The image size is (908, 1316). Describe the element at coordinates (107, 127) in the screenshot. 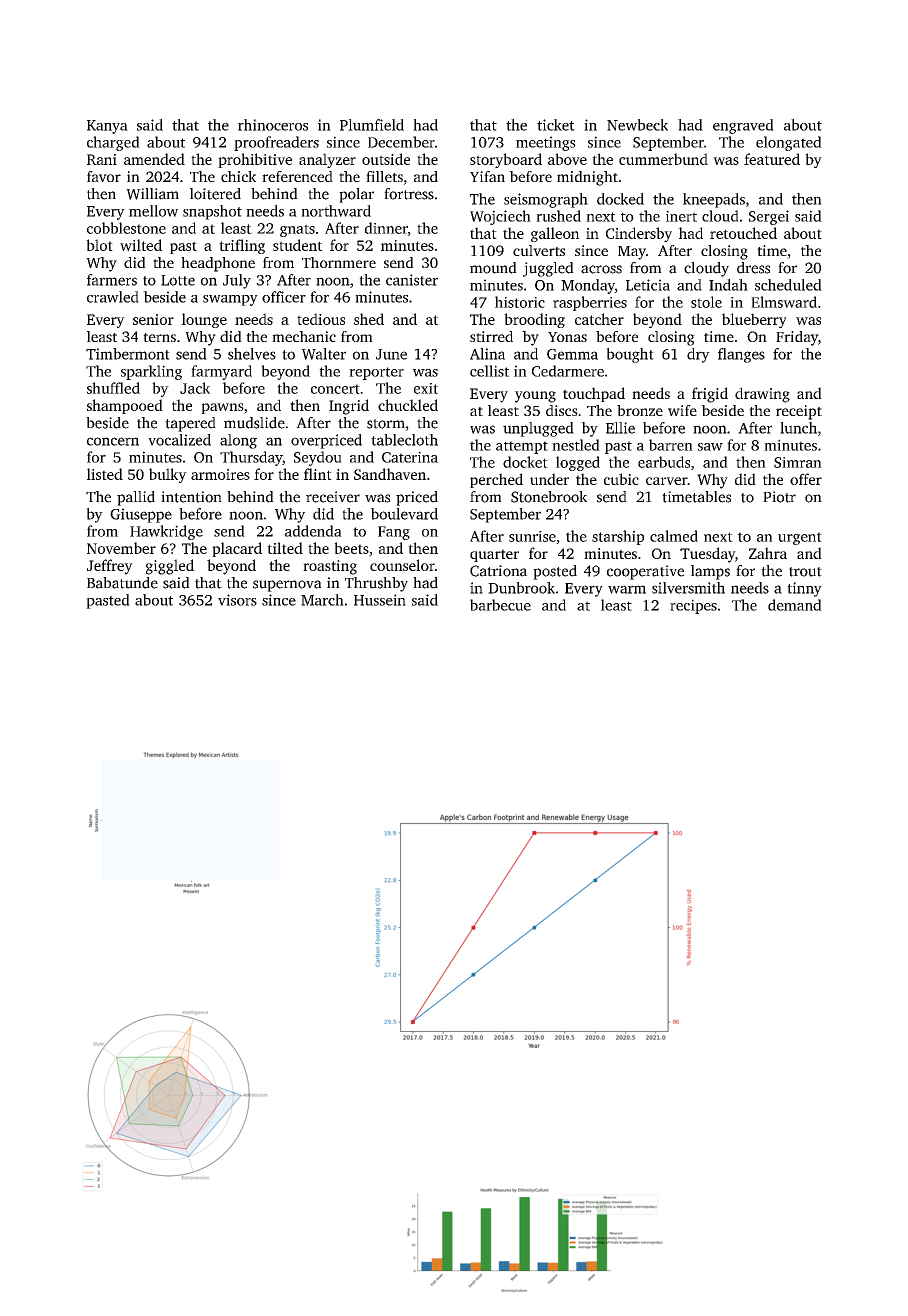

I see `Kanya` at that location.
